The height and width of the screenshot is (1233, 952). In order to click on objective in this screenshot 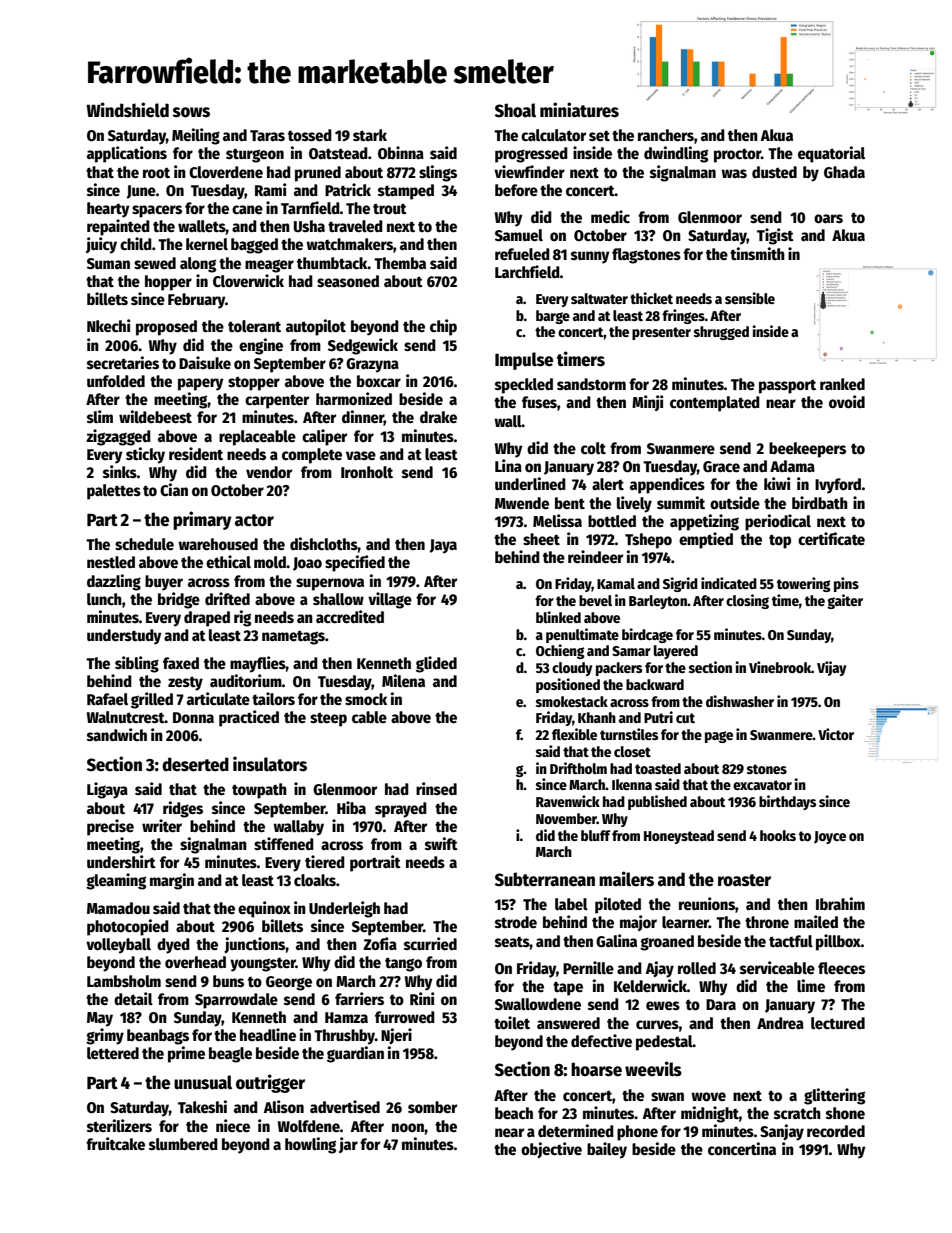, I will do `click(551, 1150)`.
